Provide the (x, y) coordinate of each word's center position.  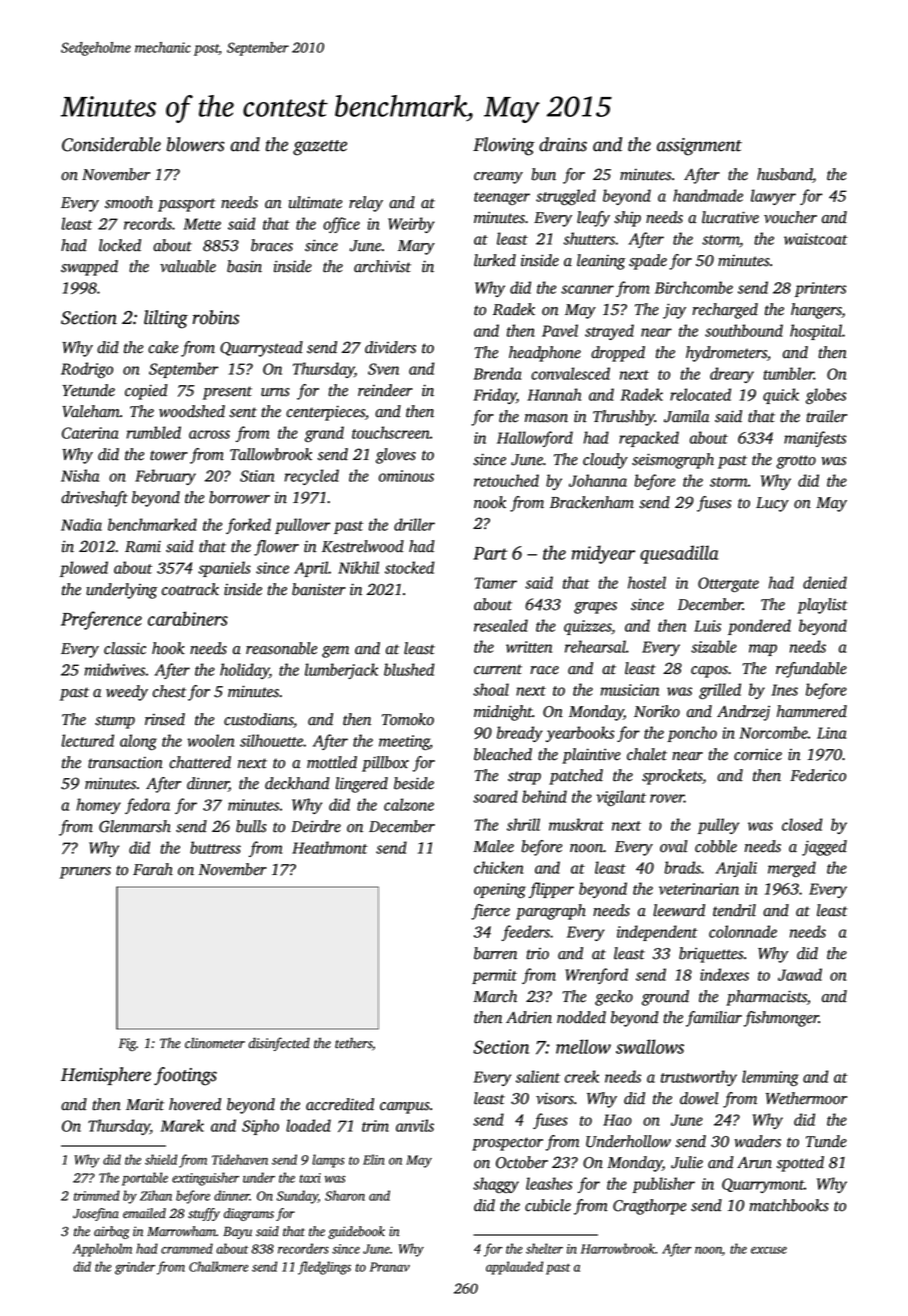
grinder (135, 1268)
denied (825, 582)
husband (785, 175)
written (529, 647)
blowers (196, 144)
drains (563, 144)
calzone (409, 804)
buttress (215, 847)
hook (168, 648)
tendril (734, 910)
